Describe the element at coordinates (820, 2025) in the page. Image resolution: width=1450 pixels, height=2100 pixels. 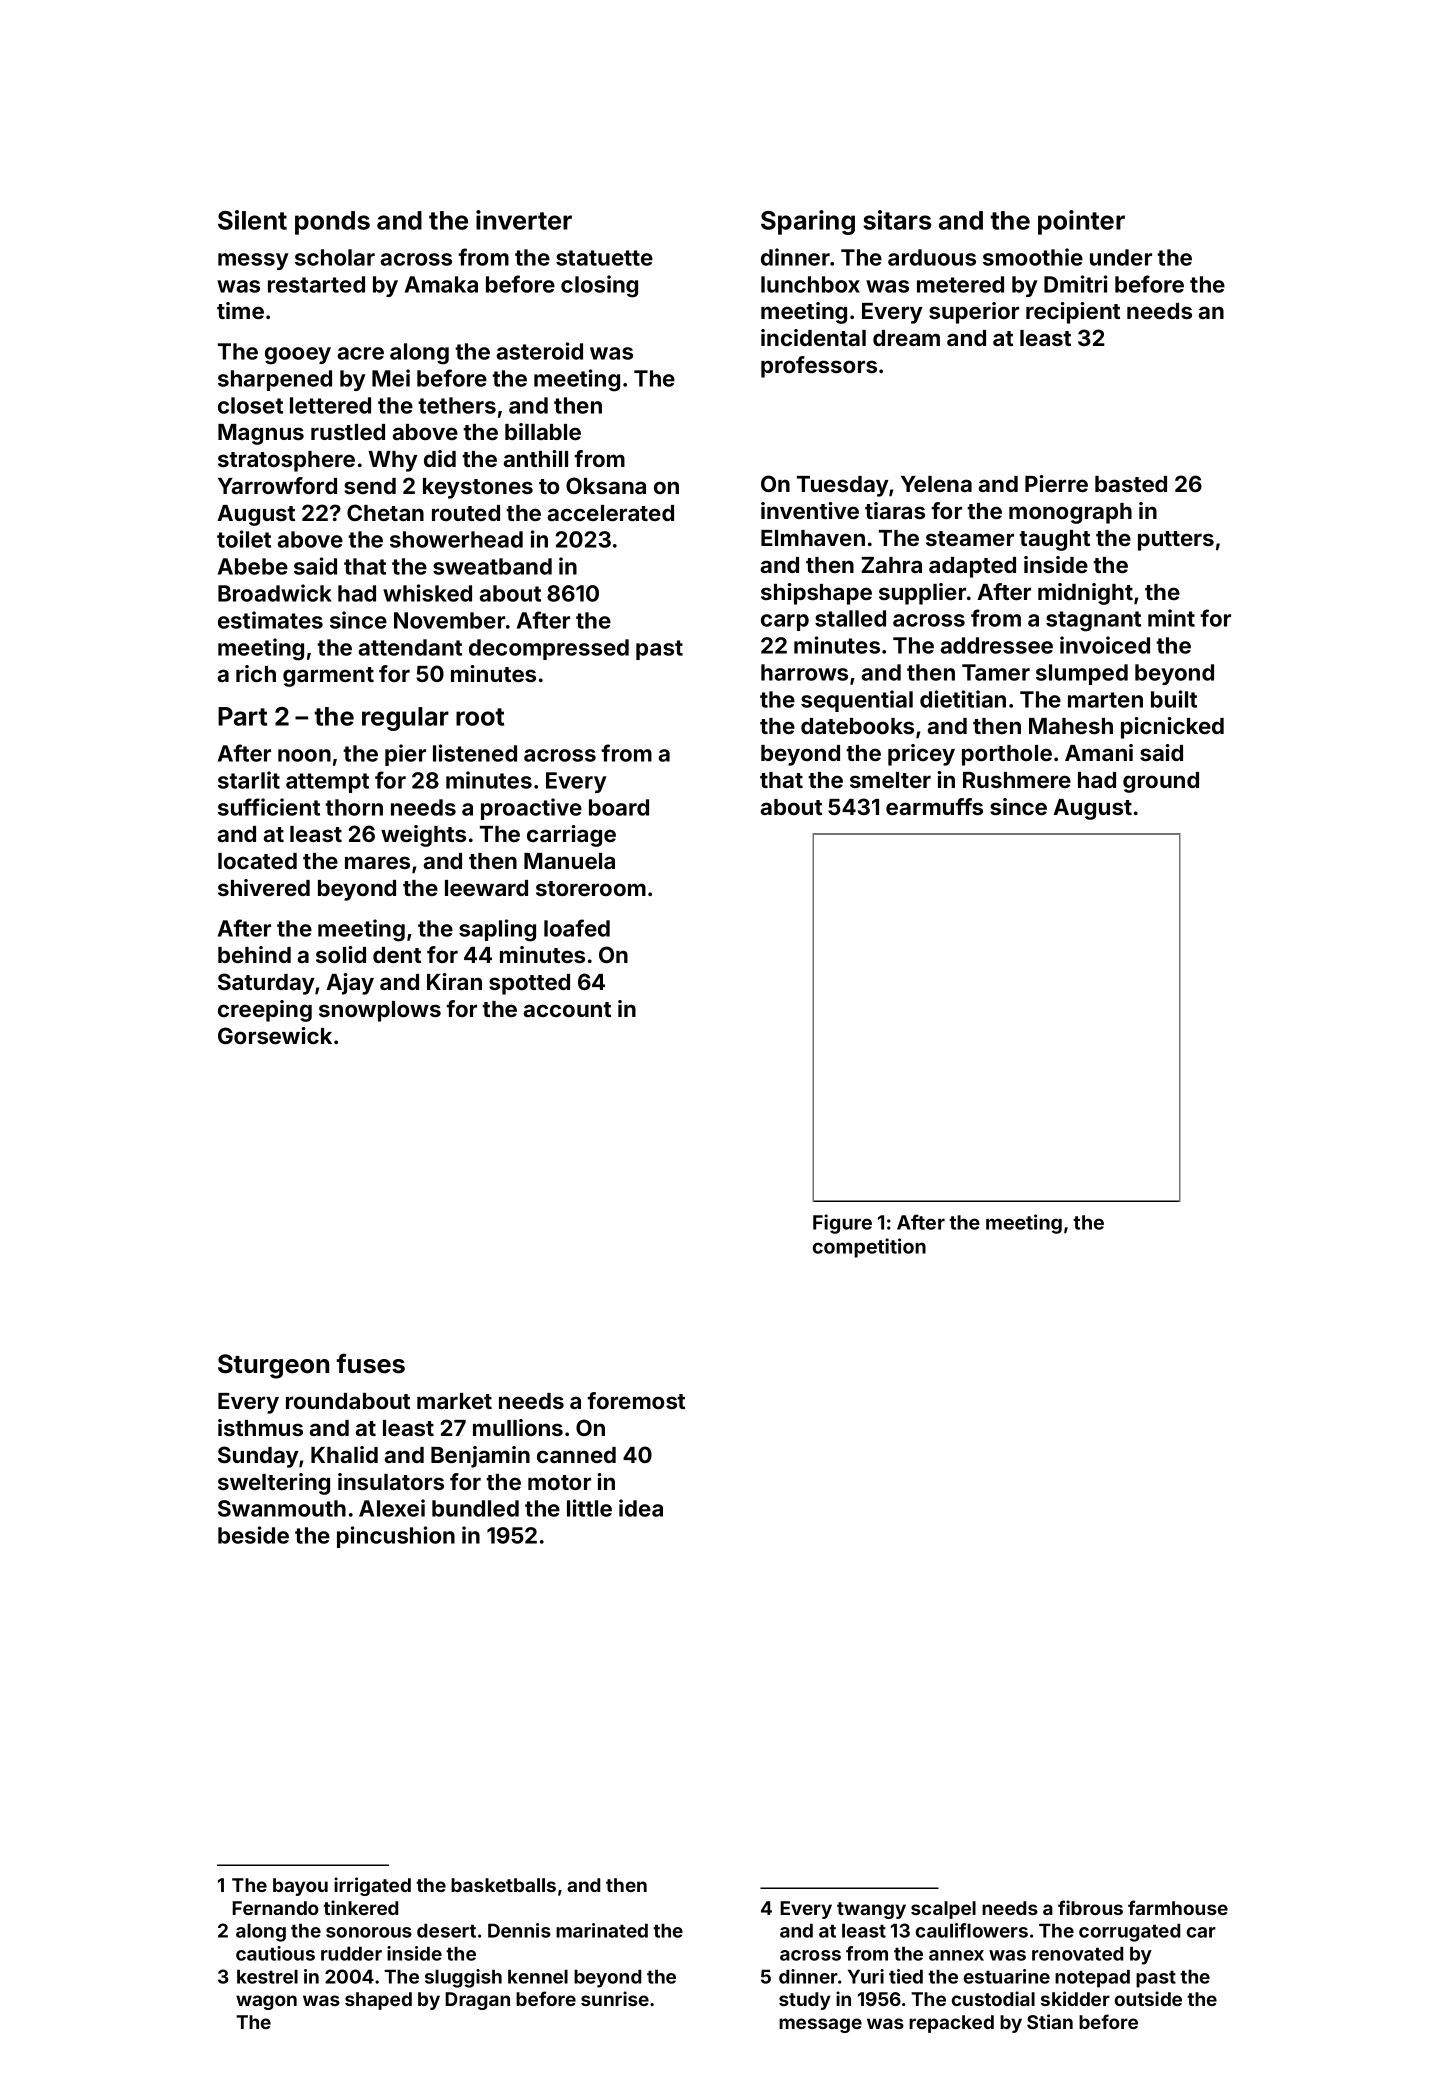
I see `message` at that location.
